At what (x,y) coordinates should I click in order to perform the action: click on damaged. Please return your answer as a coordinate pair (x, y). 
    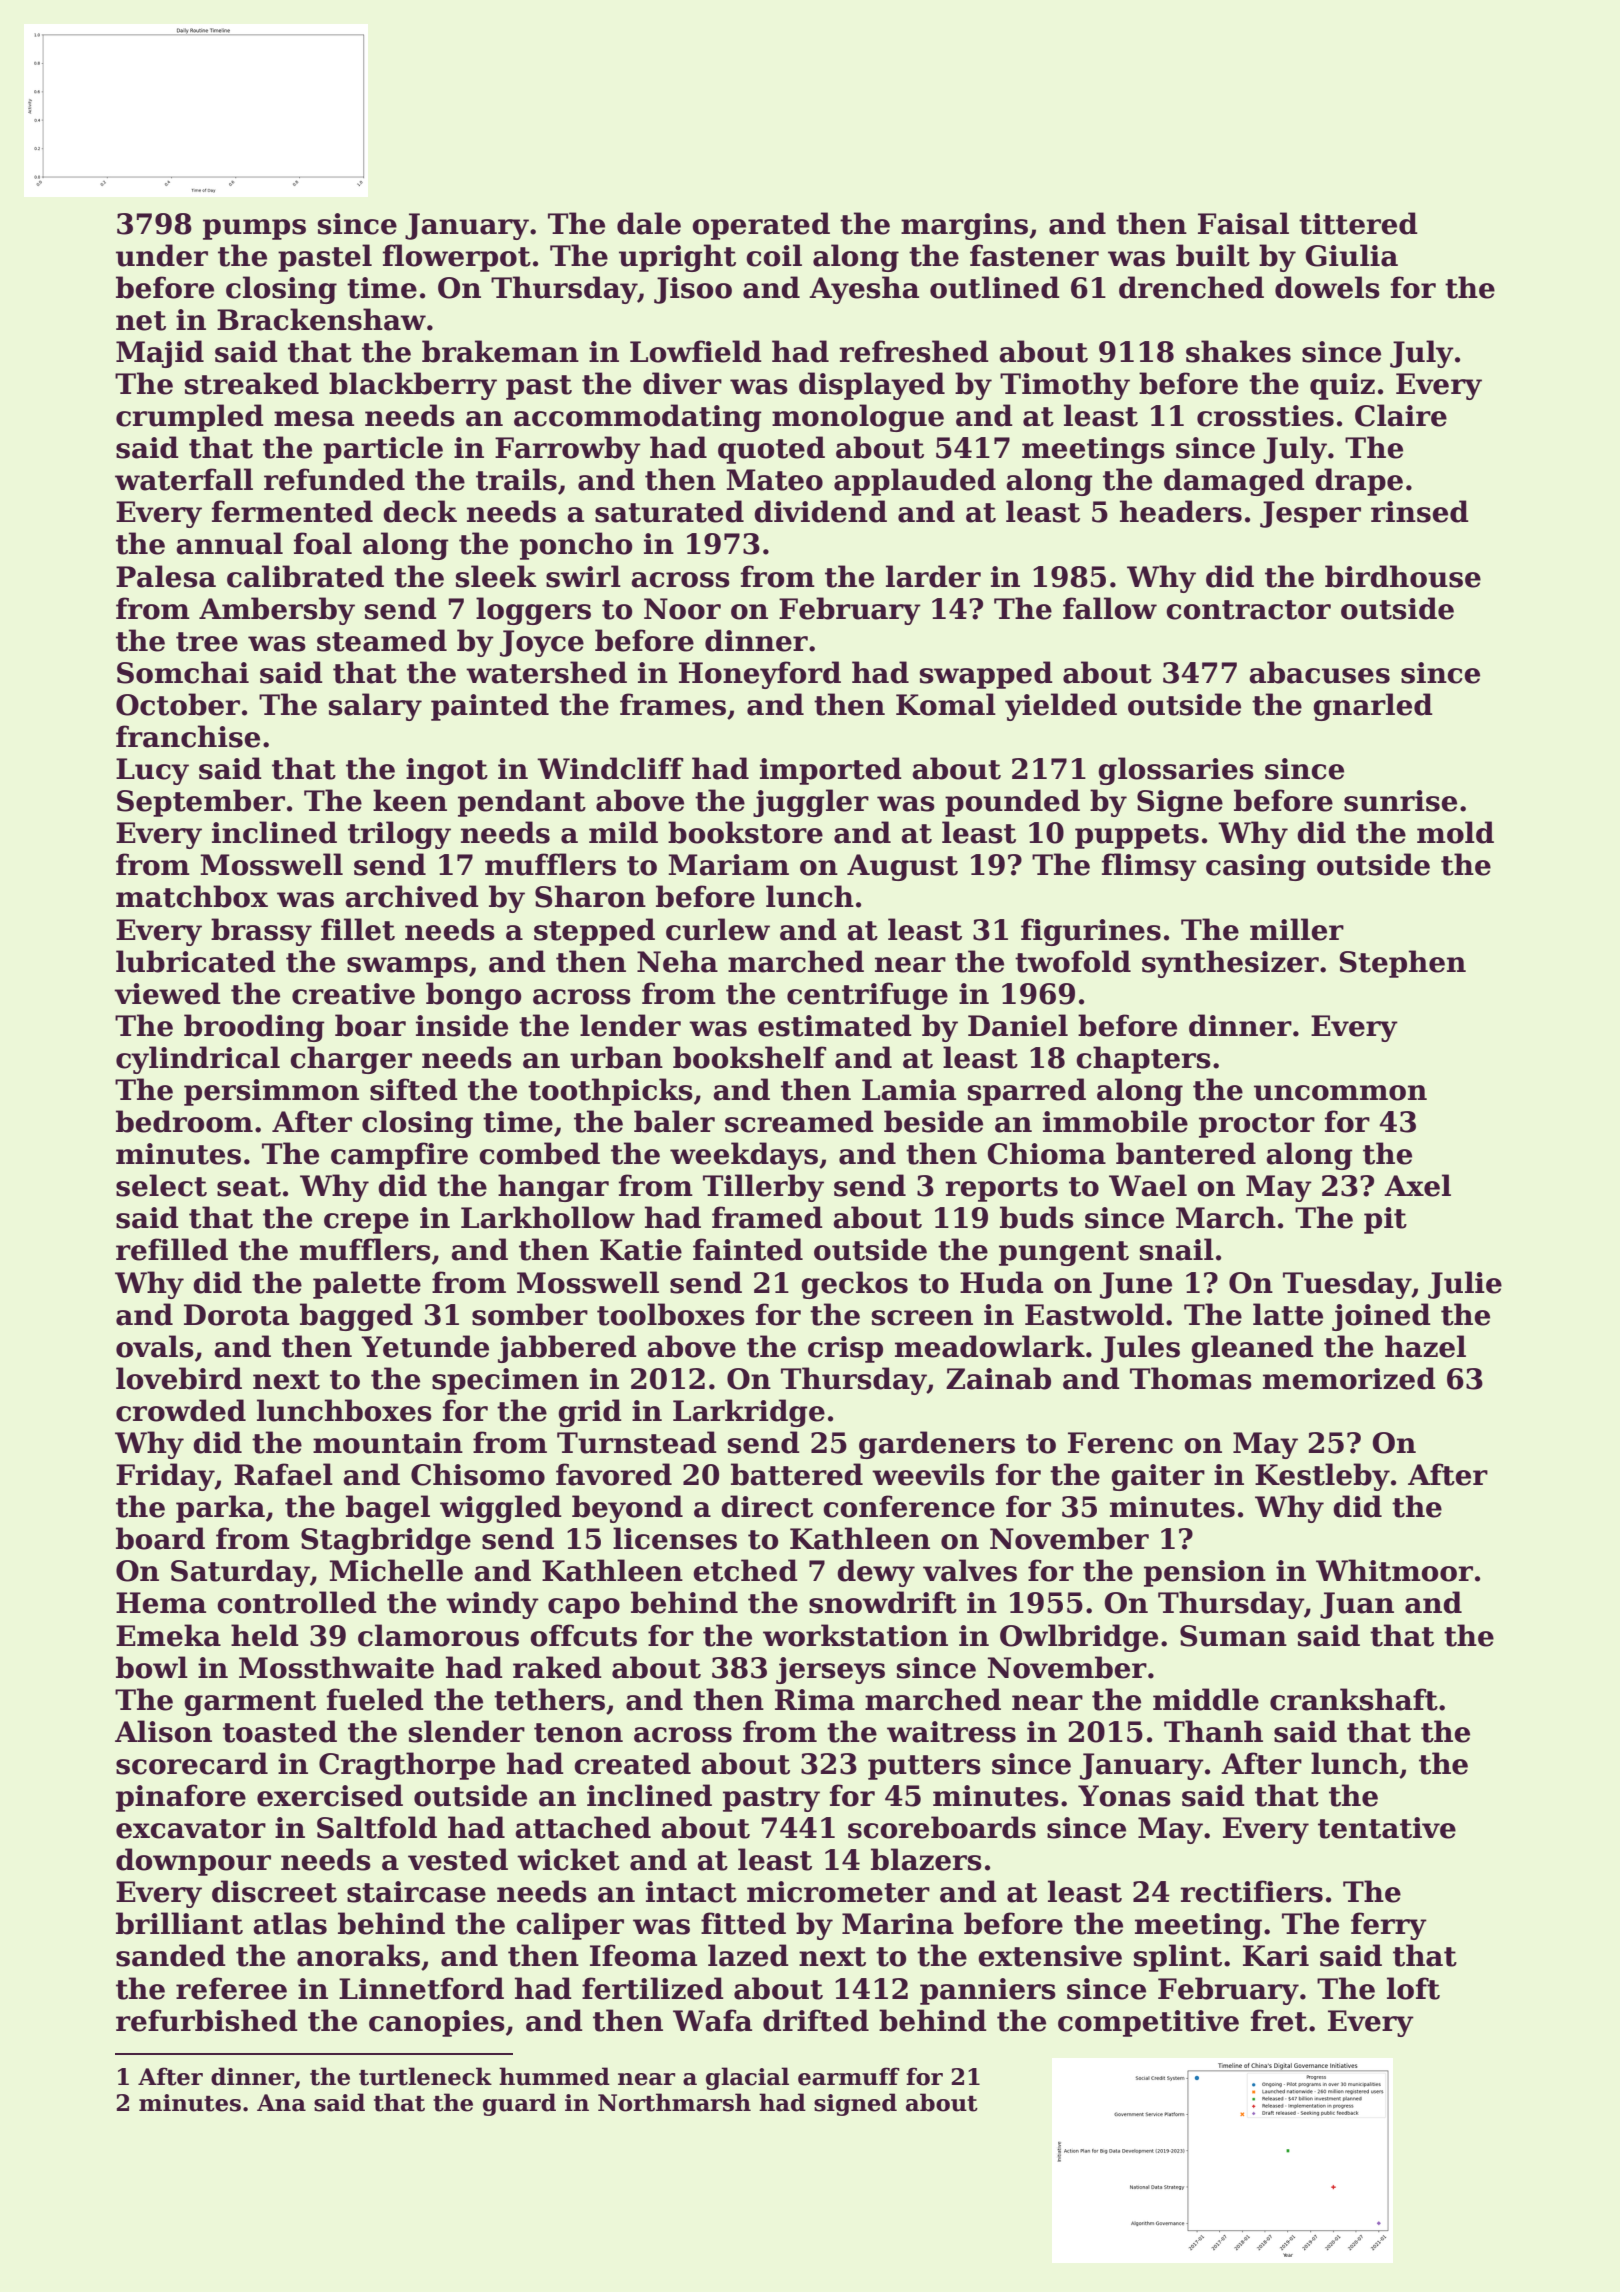
    Looking at the image, I should click on (1234, 482).
